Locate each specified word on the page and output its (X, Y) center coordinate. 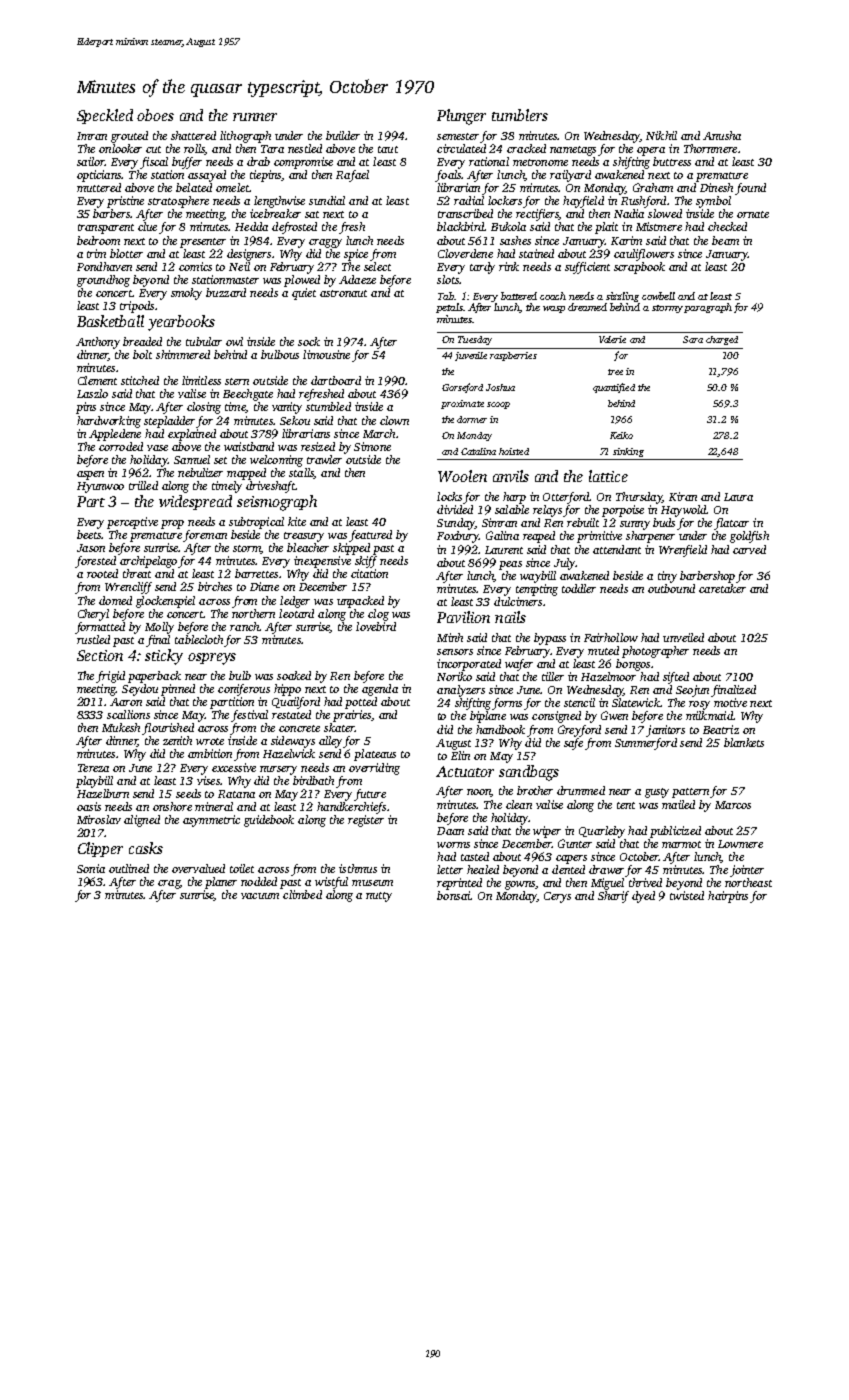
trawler (324, 459)
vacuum (260, 896)
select (377, 266)
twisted (687, 895)
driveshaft (271, 487)
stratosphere (178, 202)
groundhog (103, 281)
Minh (450, 637)
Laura (738, 497)
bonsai (453, 895)
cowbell (658, 296)
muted (603, 650)
